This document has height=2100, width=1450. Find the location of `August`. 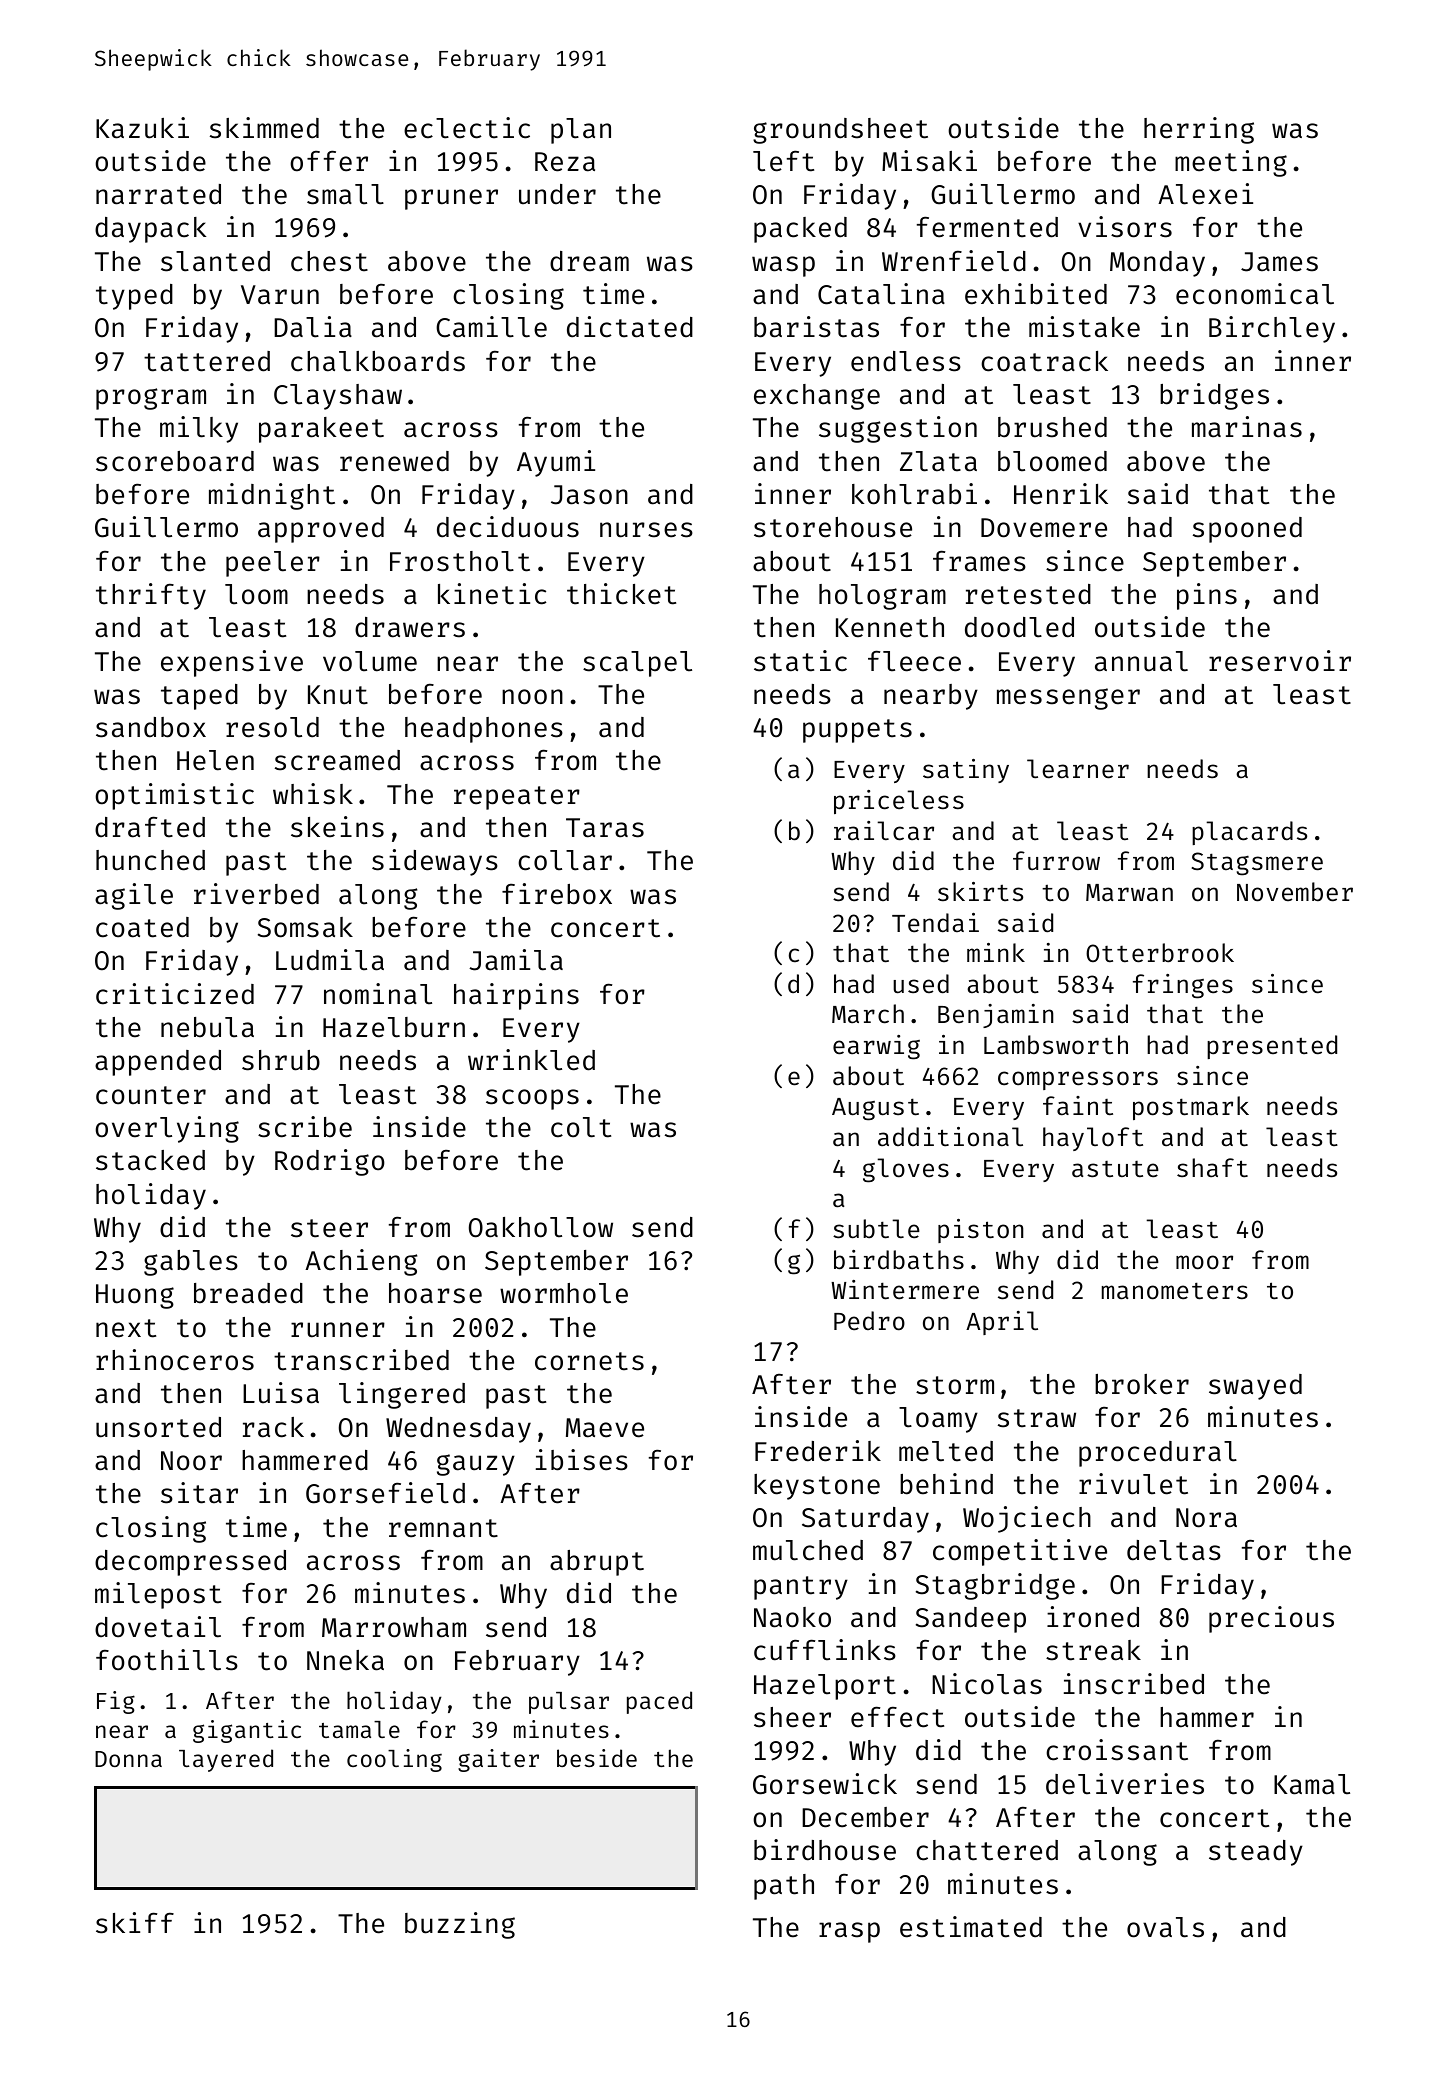

August is located at coordinates (875, 1109).
